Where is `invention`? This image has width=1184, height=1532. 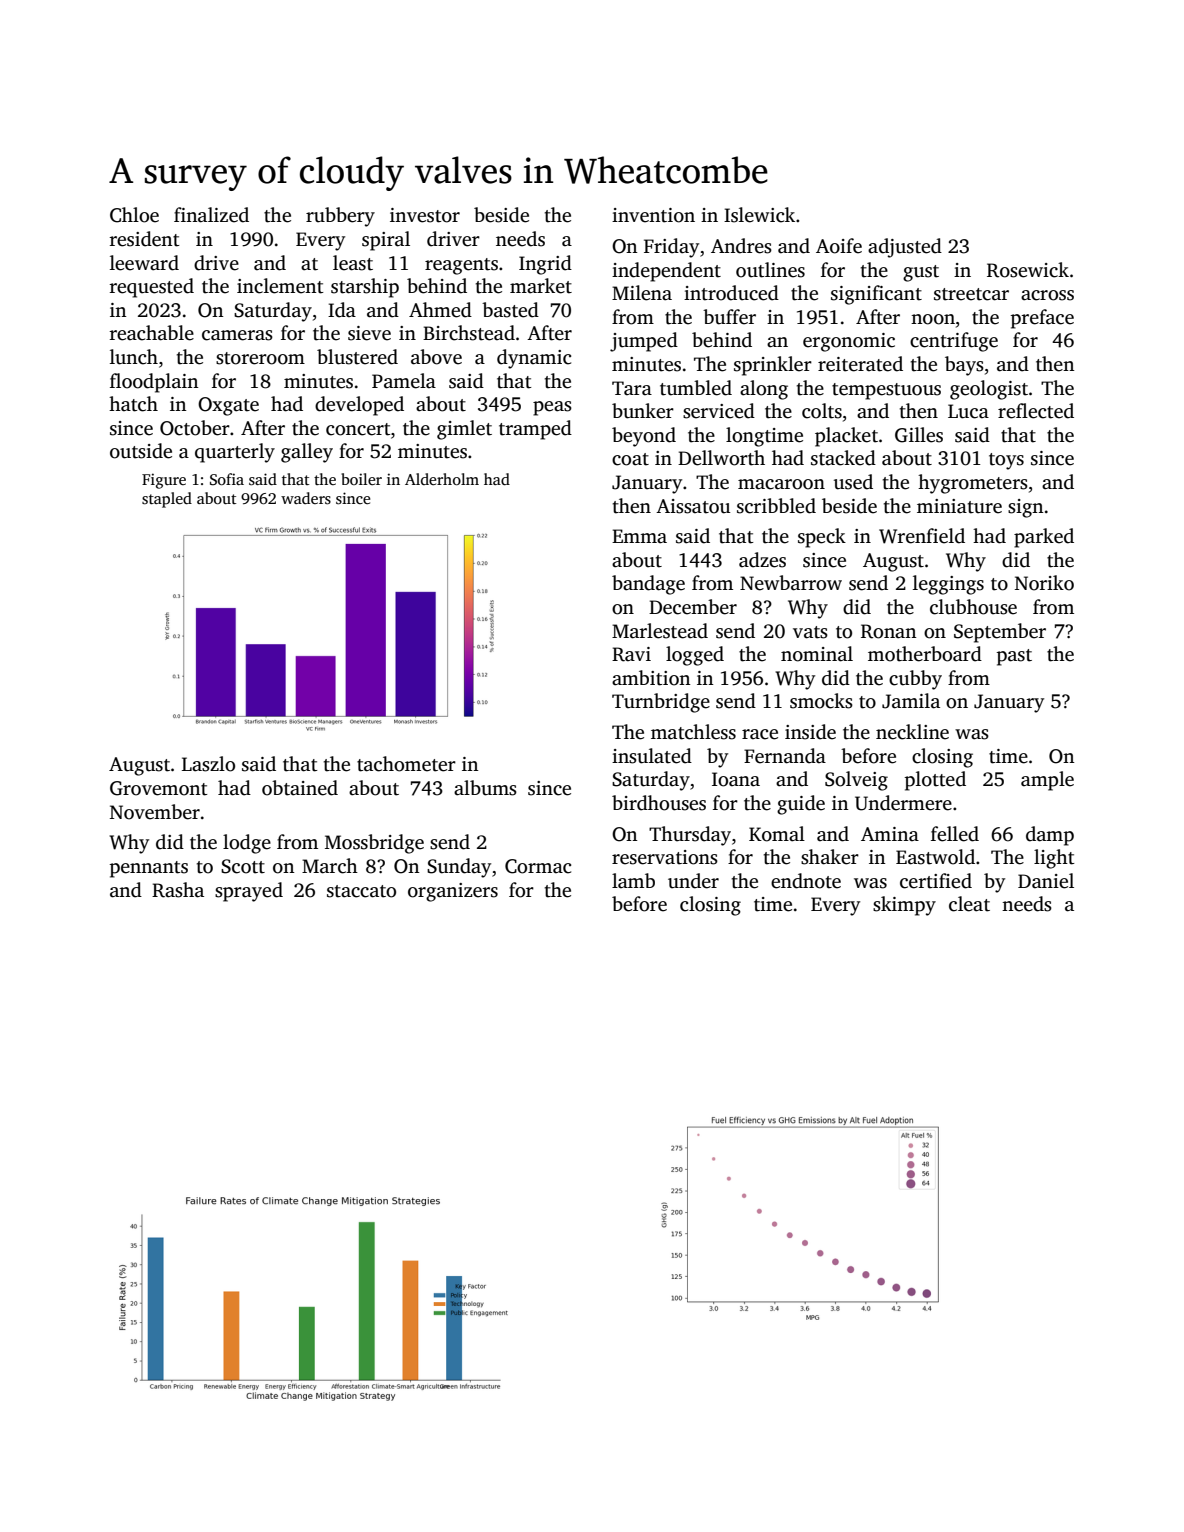
invention is located at coordinates (653, 215).
